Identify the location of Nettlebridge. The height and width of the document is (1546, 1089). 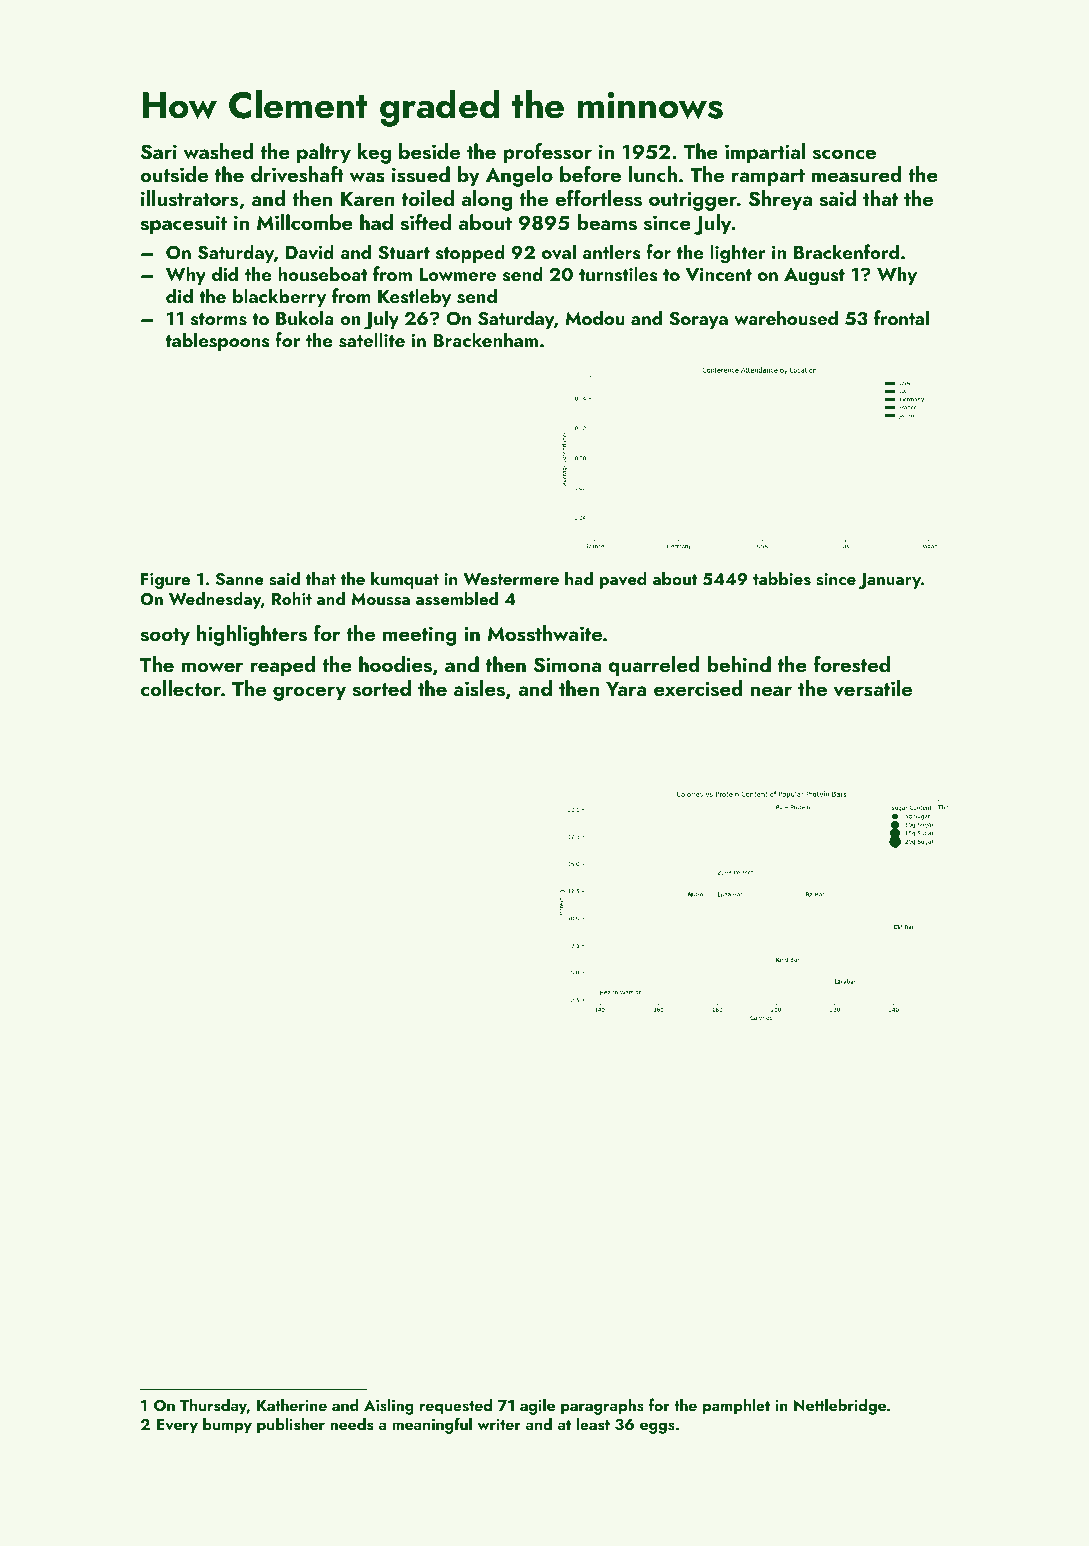
(840, 1406).
